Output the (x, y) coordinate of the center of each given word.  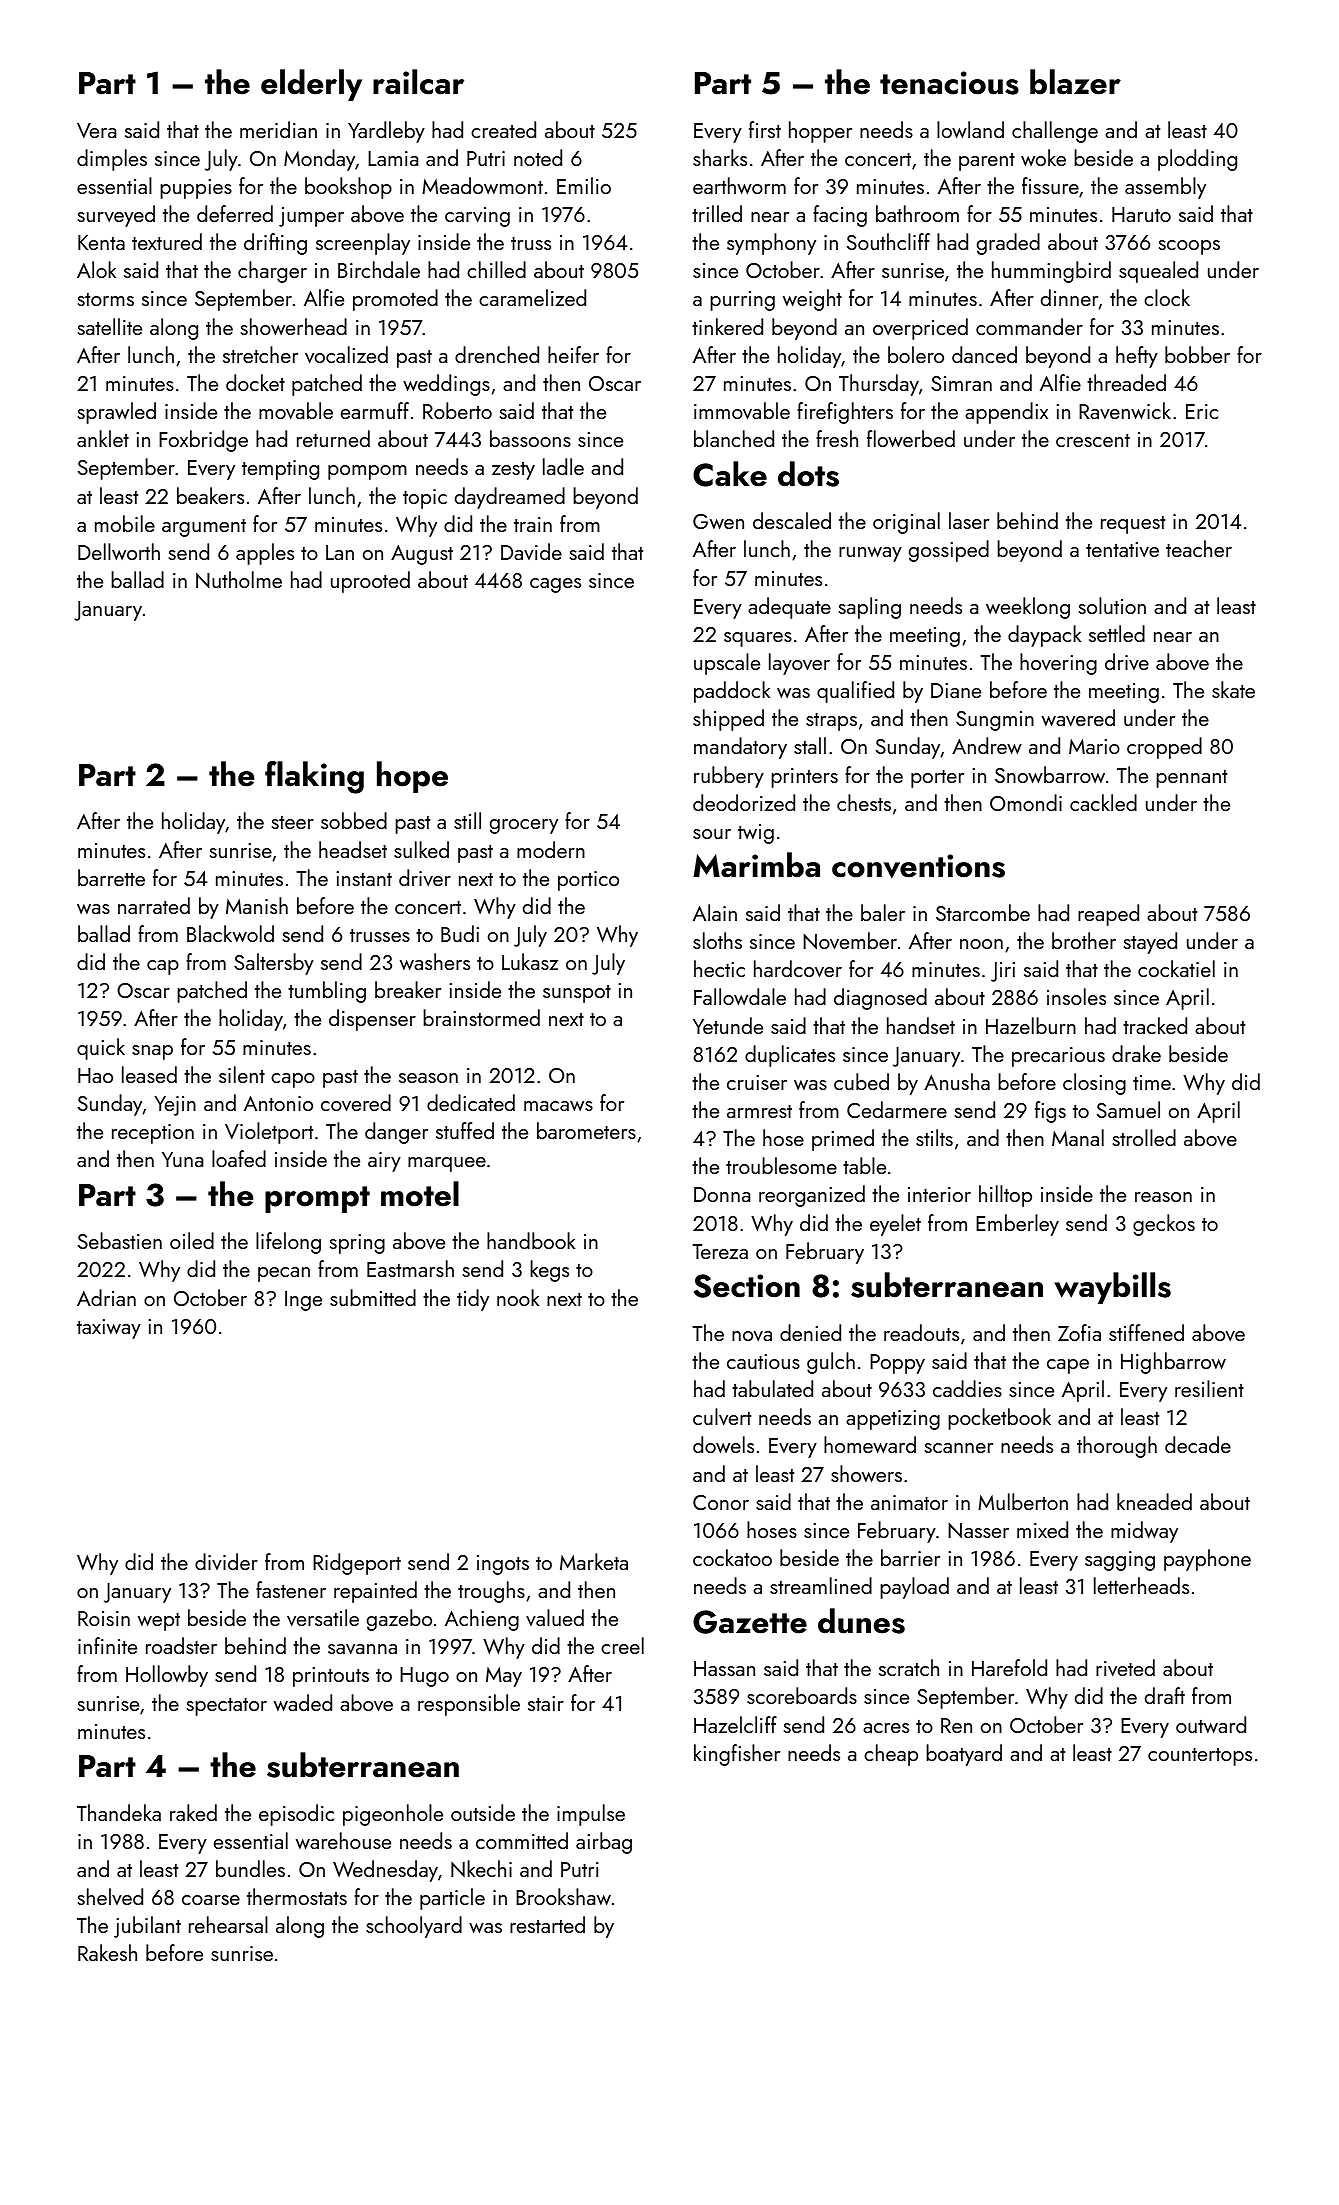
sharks (720, 157)
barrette (111, 877)
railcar (418, 82)
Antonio (278, 1103)
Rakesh (107, 1952)
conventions (918, 866)
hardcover (798, 968)
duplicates (790, 1056)
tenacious (949, 83)
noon (981, 944)
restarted (547, 1924)
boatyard (964, 1755)
